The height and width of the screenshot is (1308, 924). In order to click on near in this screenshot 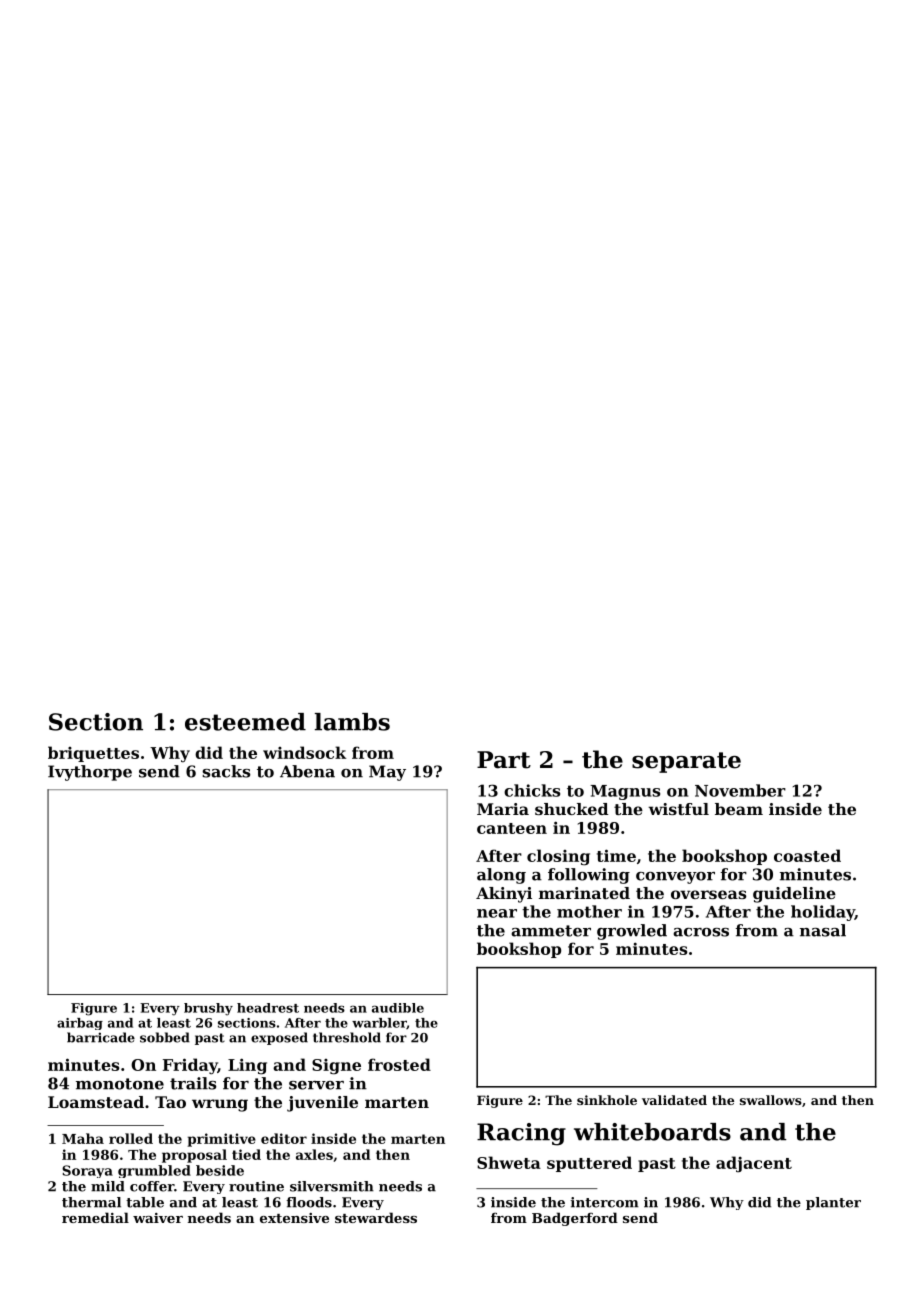, I will do `click(497, 913)`.
